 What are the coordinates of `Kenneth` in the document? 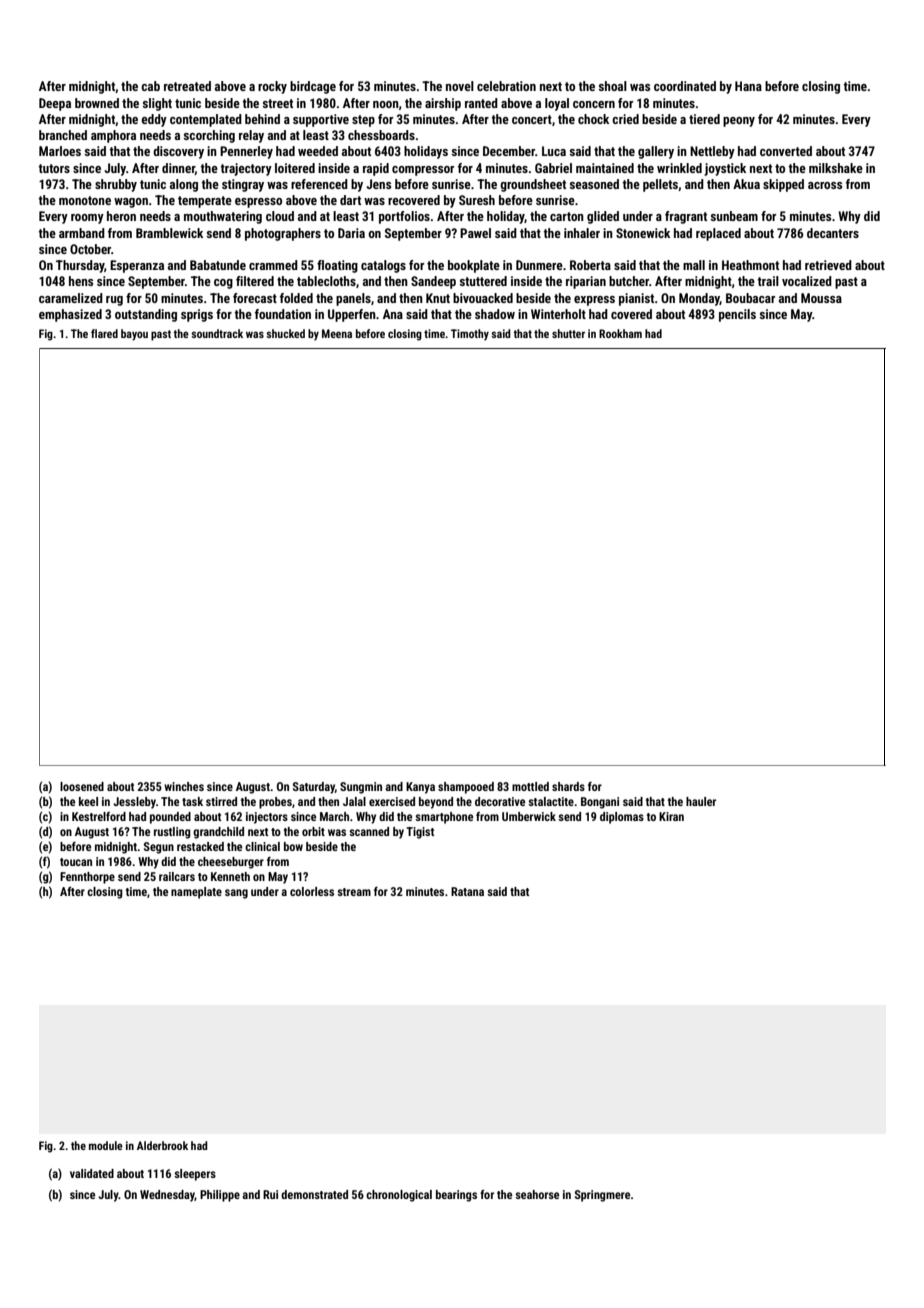 It's located at (230, 876).
